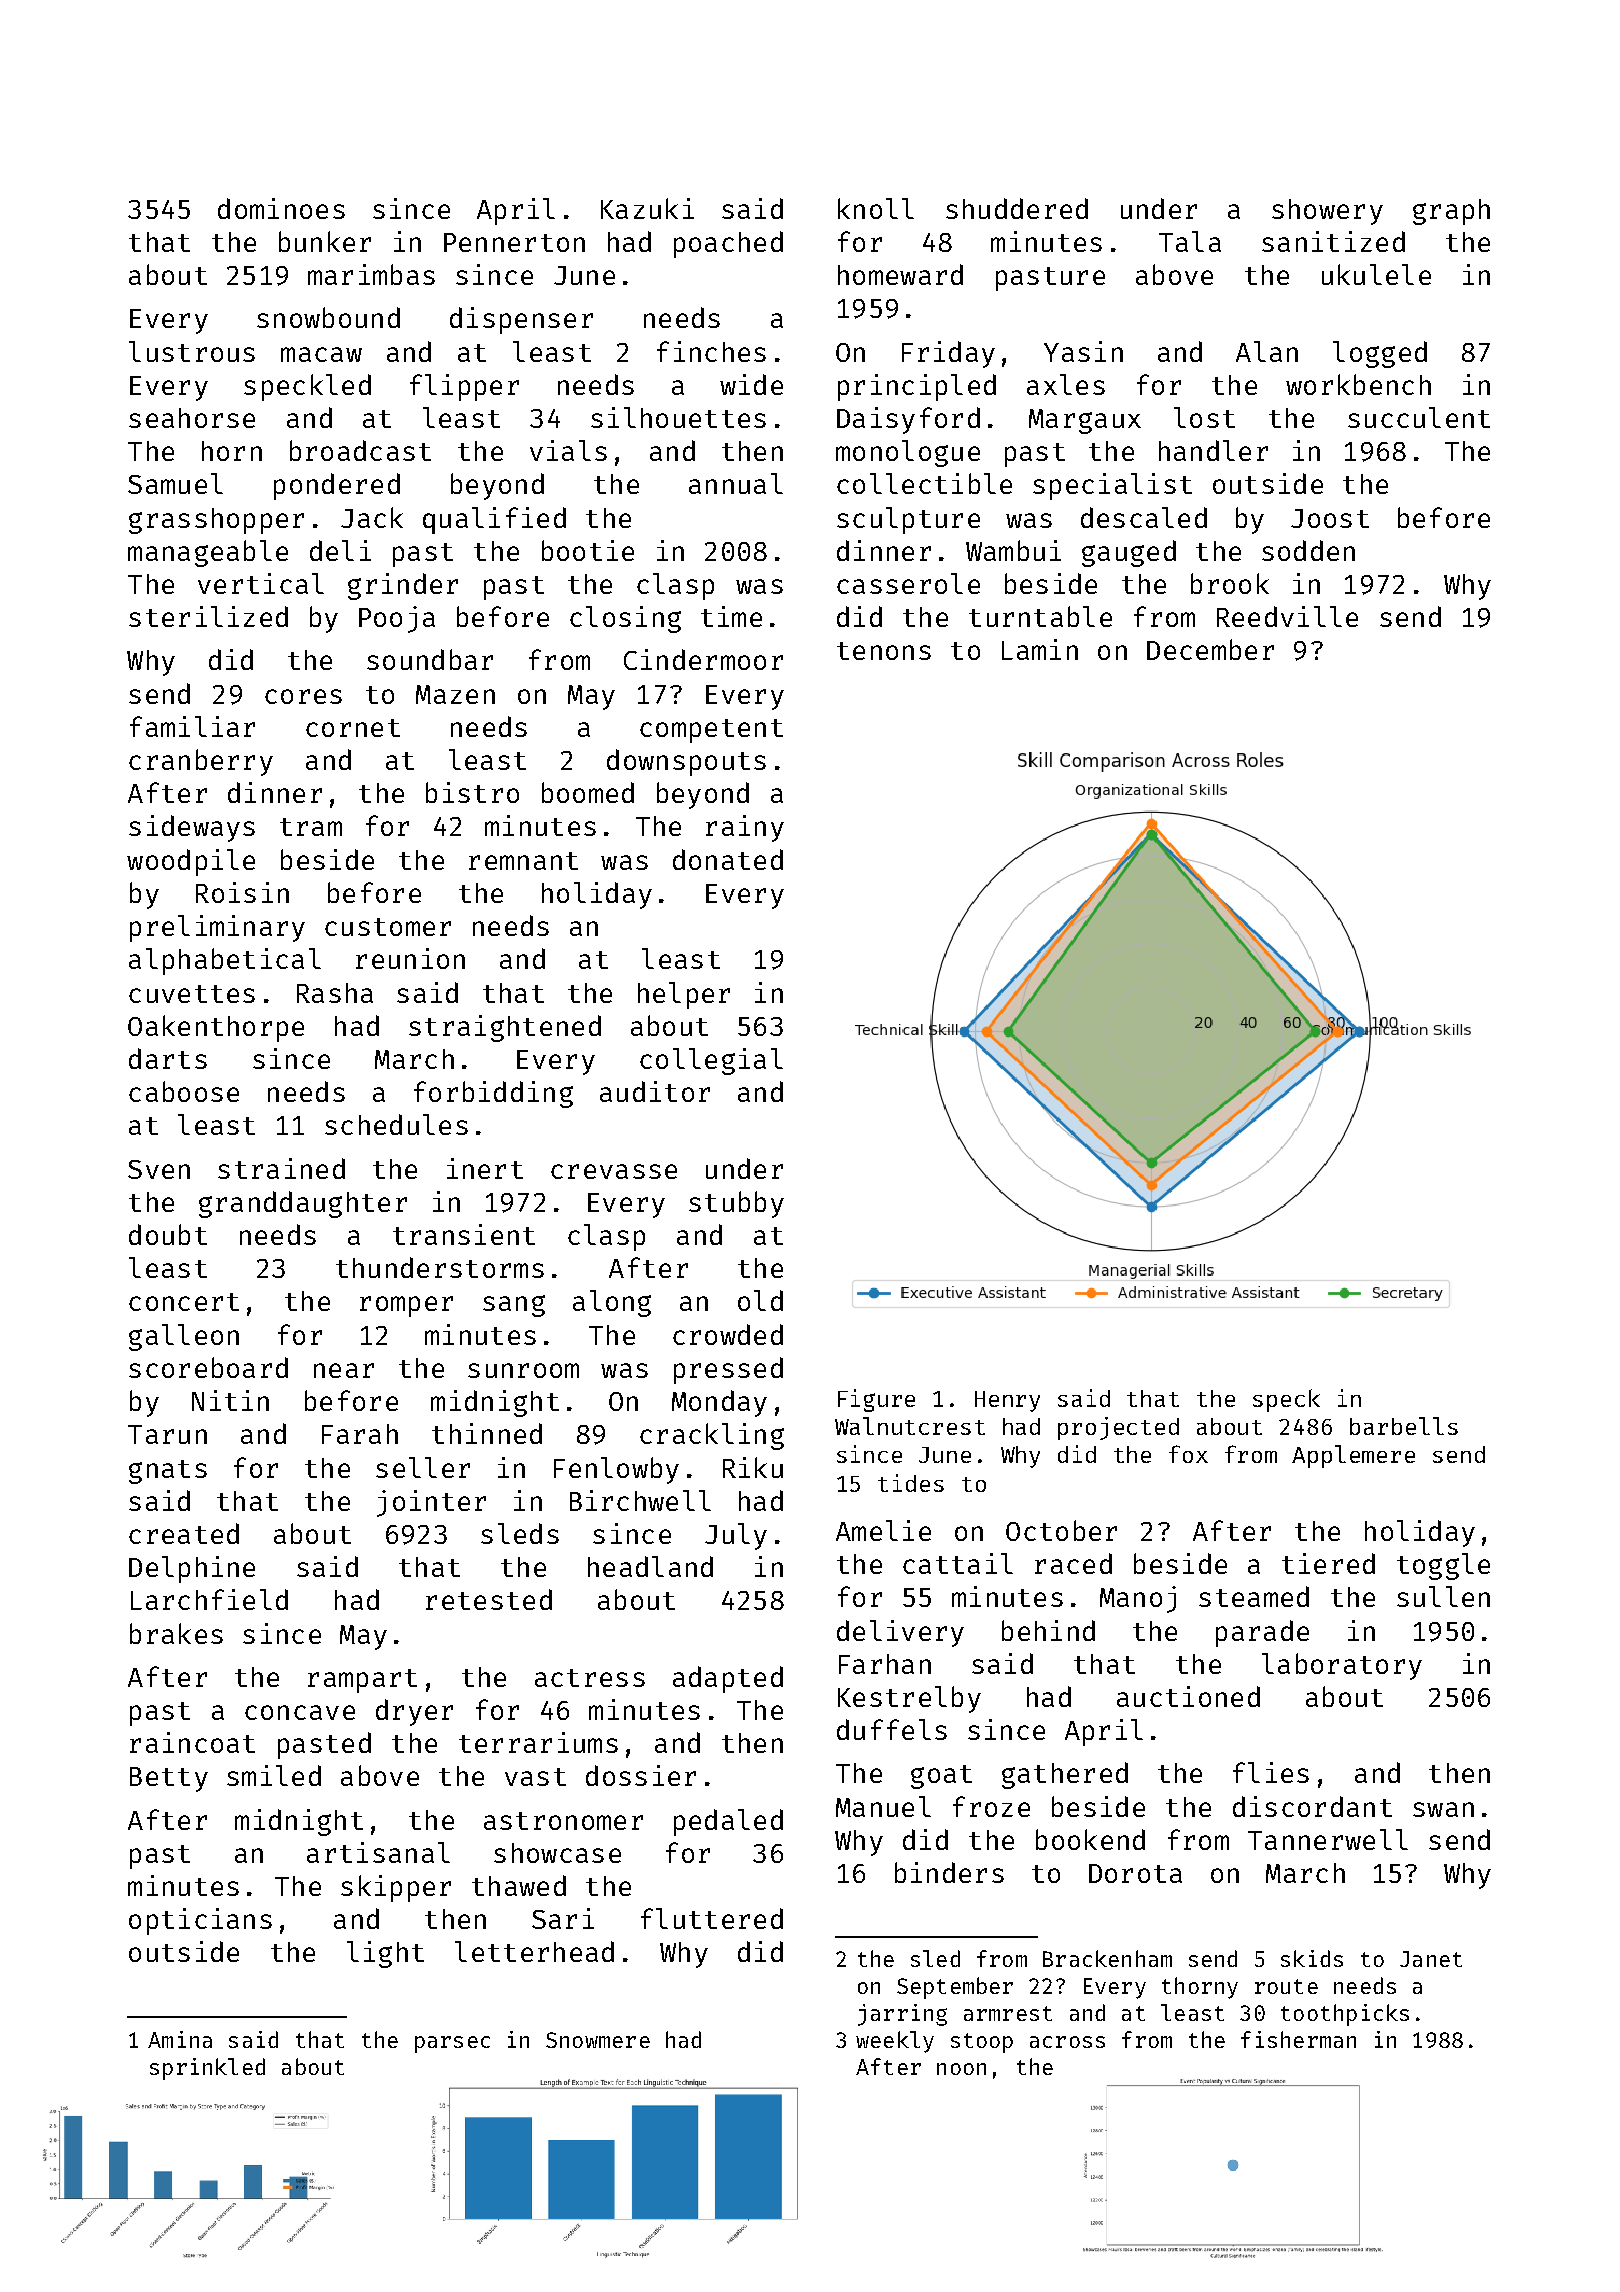 The height and width of the screenshot is (2292, 1620). Describe the element at coordinates (1404, 1426) in the screenshot. I see `barbells` at that location.
